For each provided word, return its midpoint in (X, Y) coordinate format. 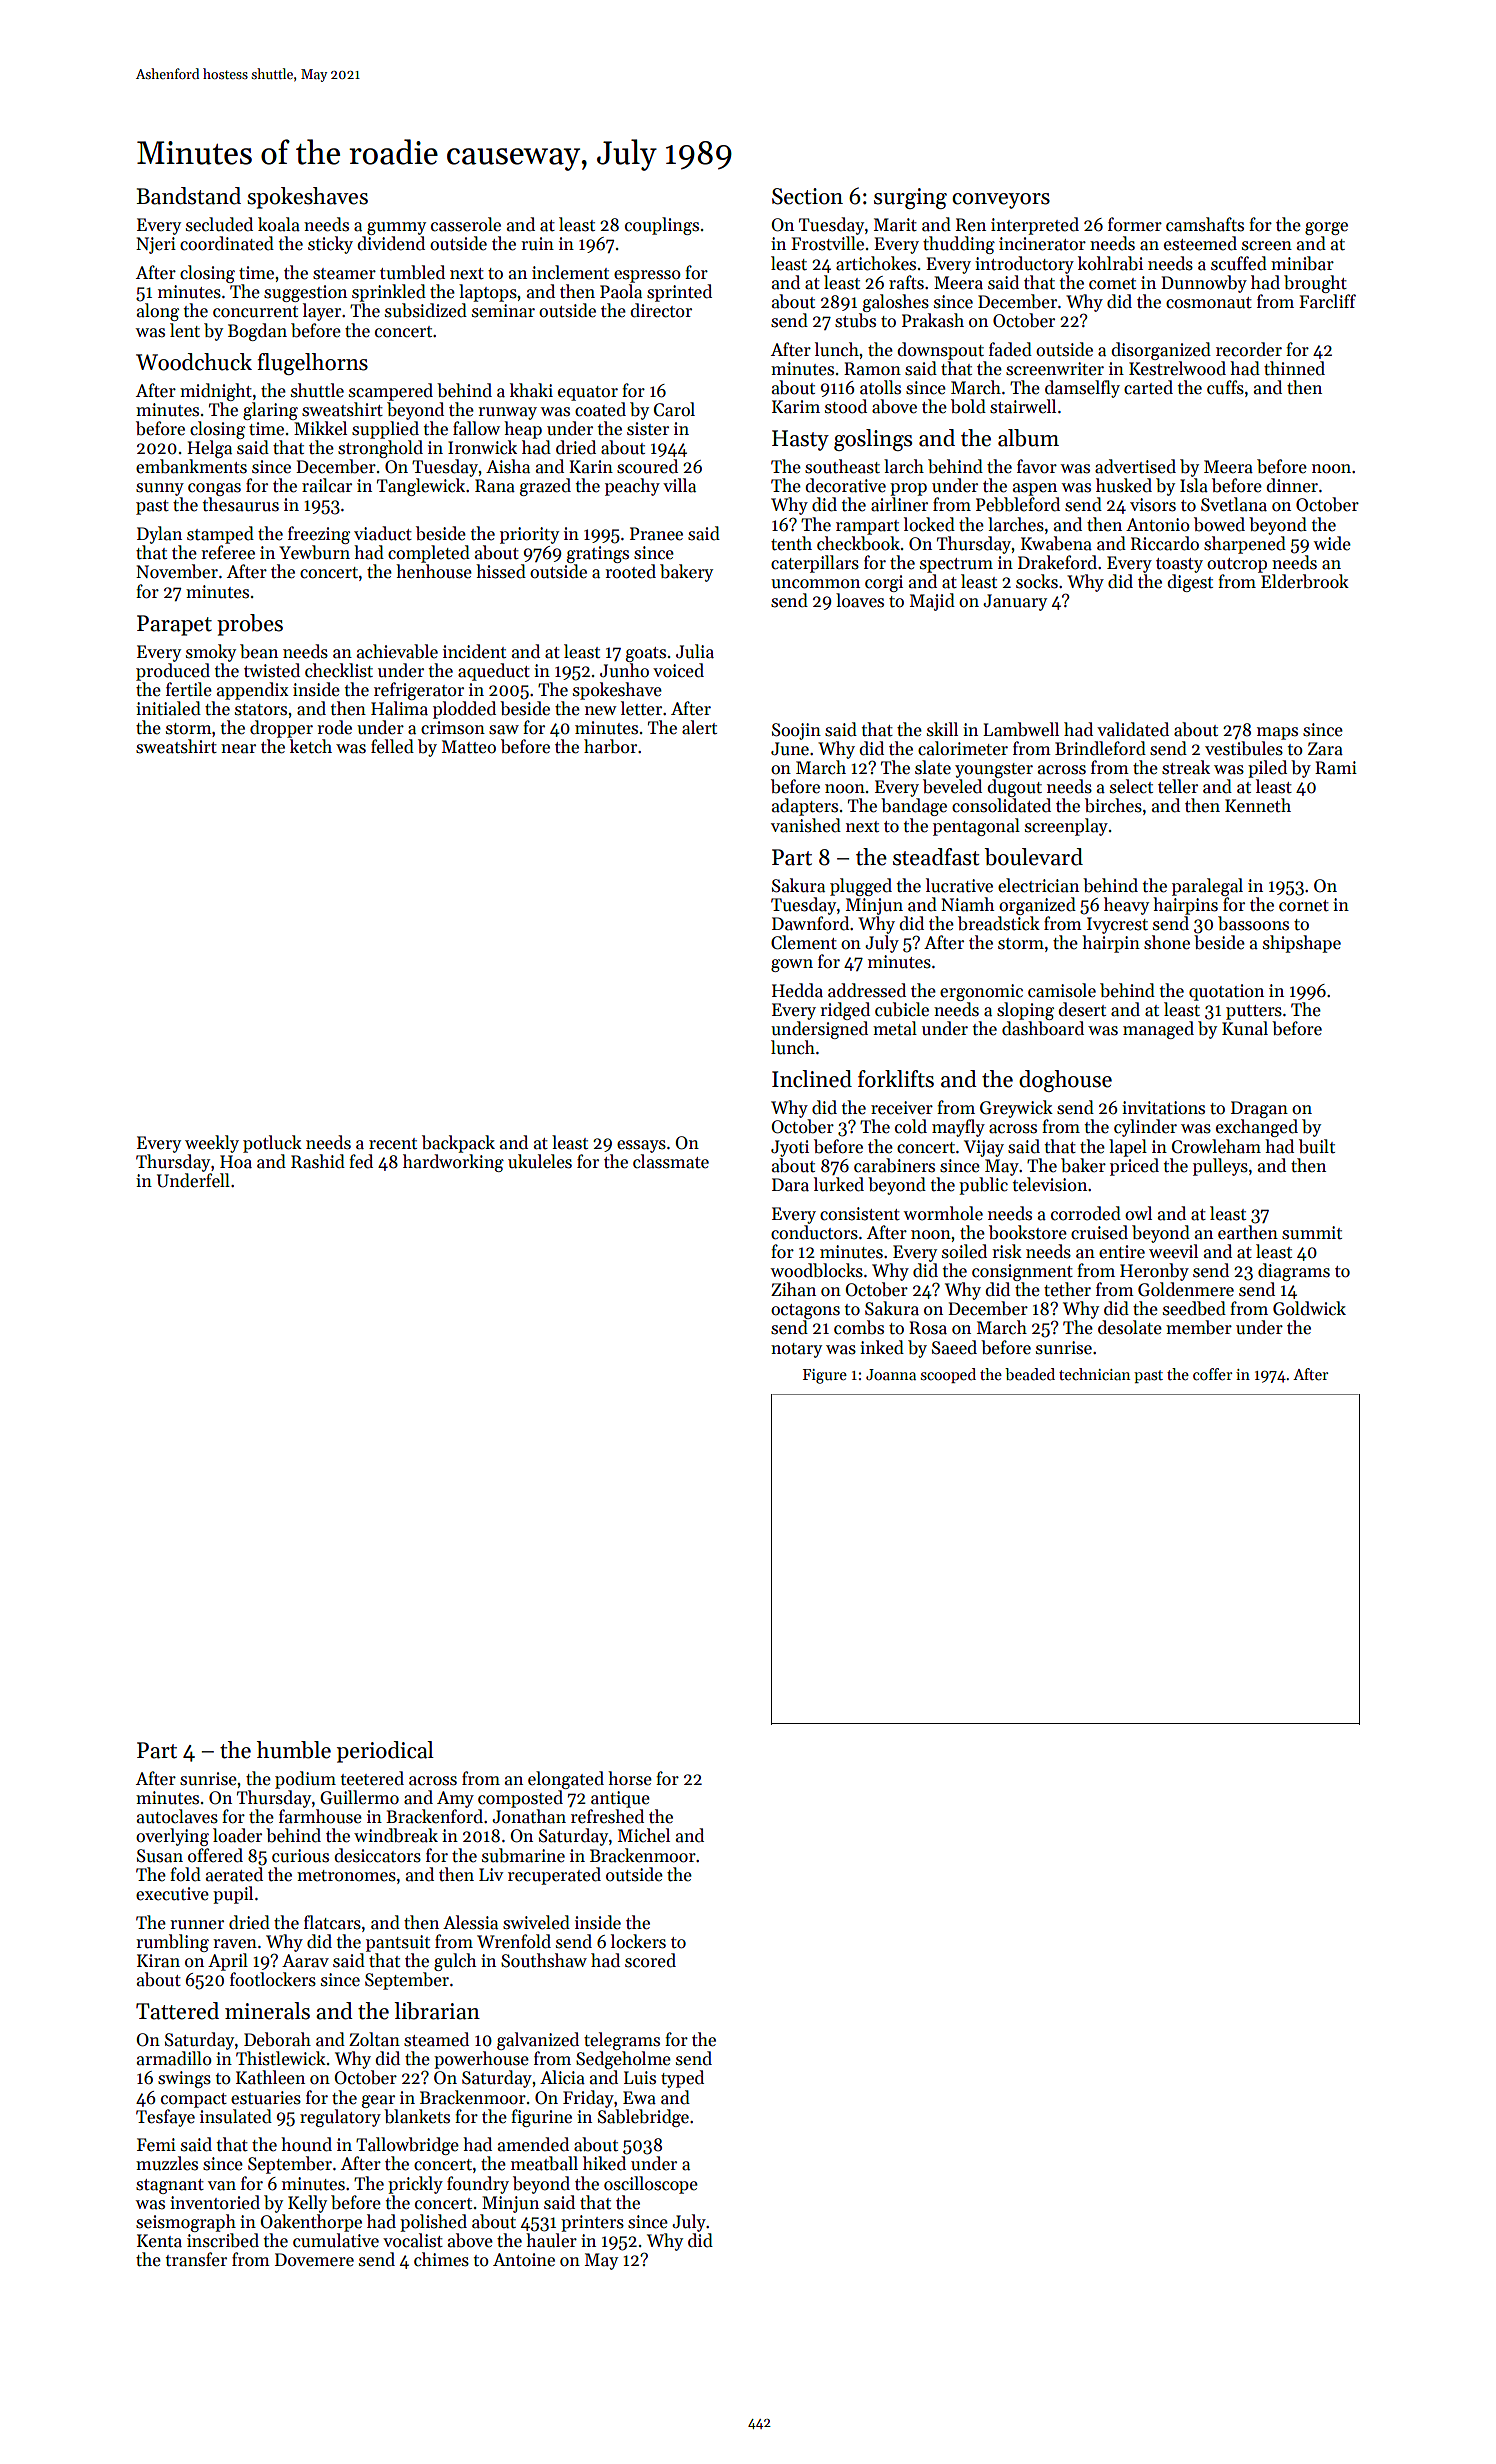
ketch (311, 746)
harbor (610, 746)
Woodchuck (194, 362)
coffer (1212, 1374)
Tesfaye (165, 2118)
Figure (825, 1376)
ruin (537, 243)
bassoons (1253, 923)
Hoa (236, 1162)
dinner (1292, 485)
